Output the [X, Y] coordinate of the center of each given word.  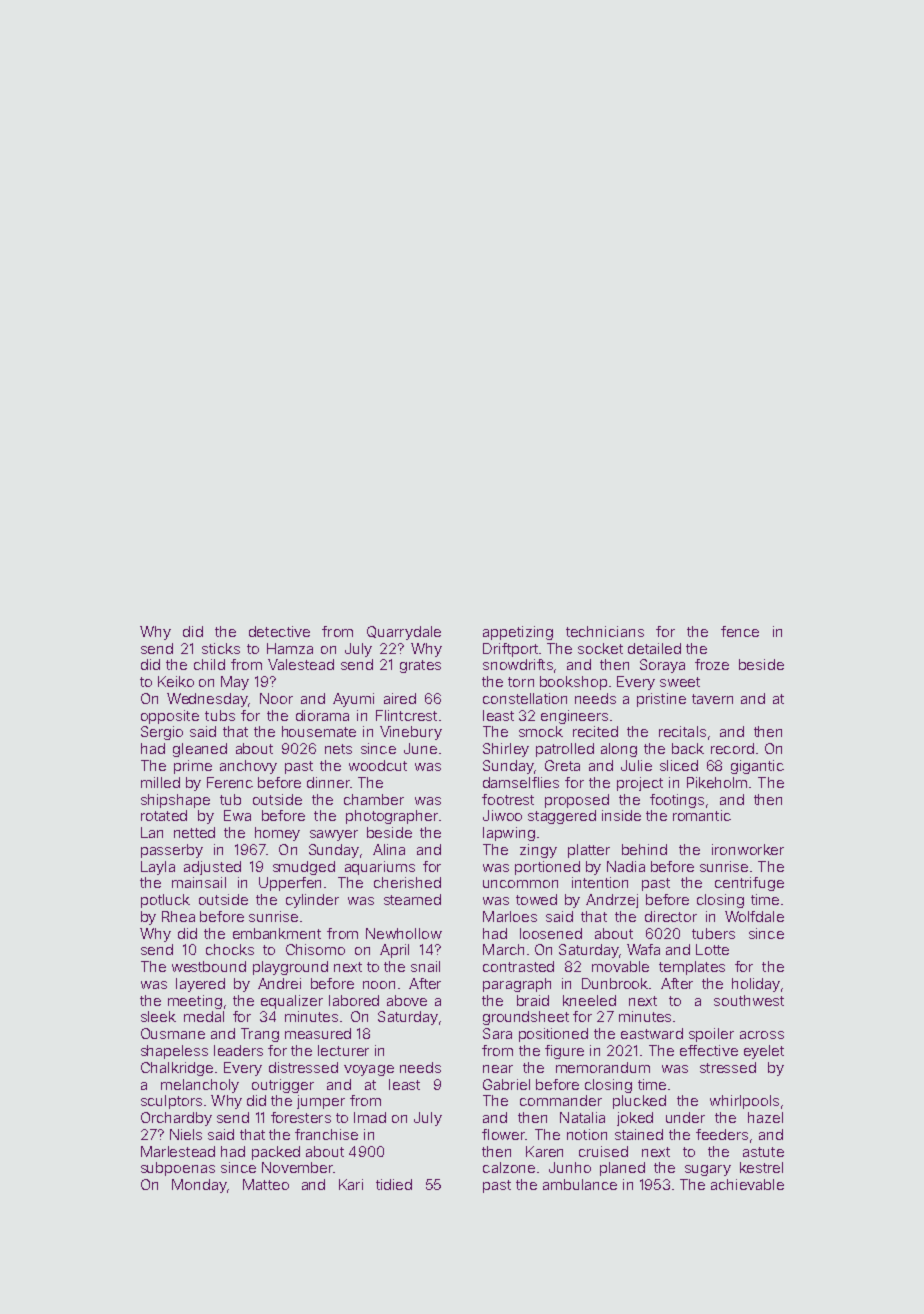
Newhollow [404, 933]
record [732, 748]
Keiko [176, 681]
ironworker [748, 849]
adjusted [212, 868]
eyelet [764, 1052]
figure [564, 1052]
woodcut [378, 765]
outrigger [283, 1086]
